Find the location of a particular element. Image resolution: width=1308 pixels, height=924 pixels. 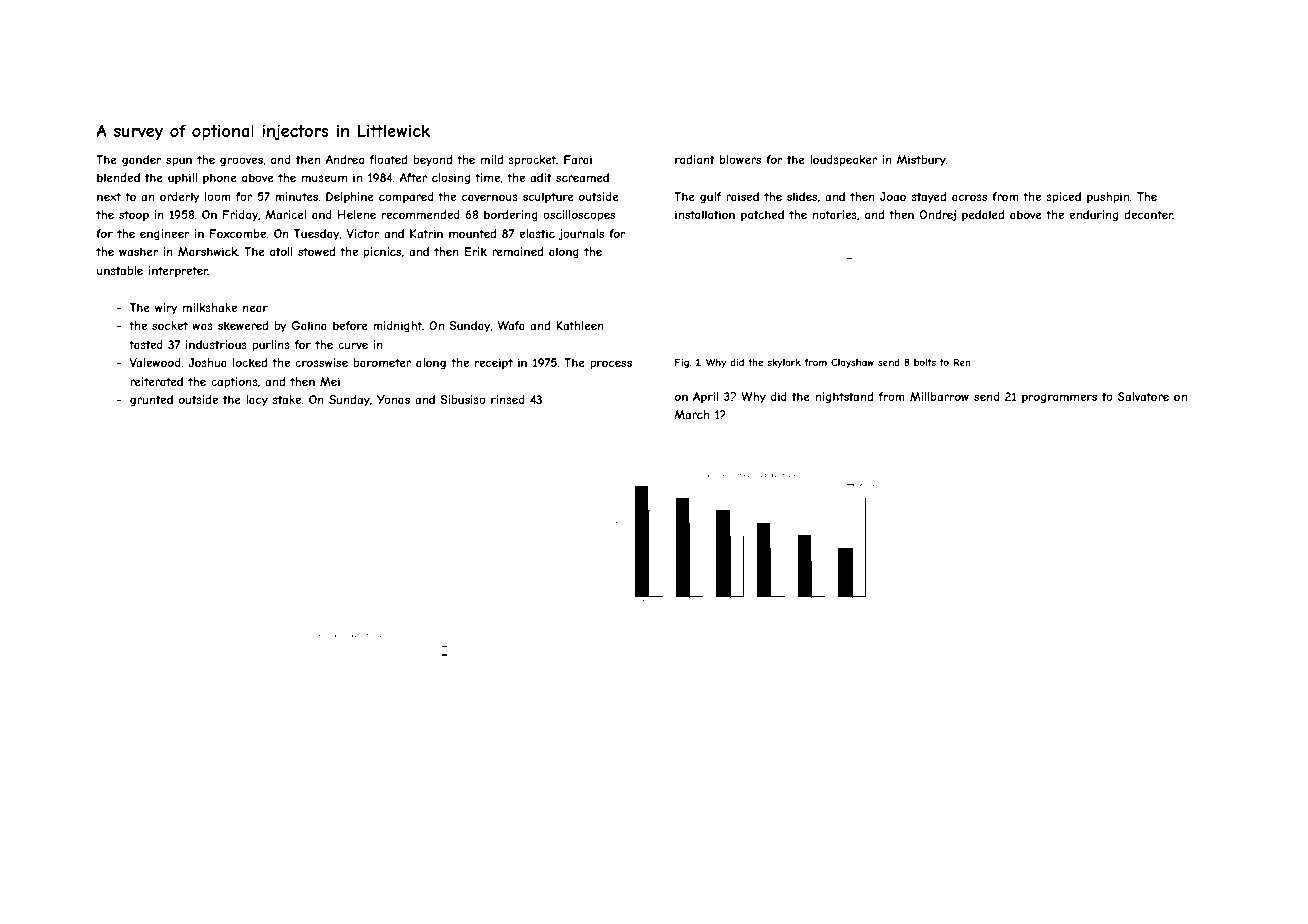

Delphine is located at coordinates (350, 197).
